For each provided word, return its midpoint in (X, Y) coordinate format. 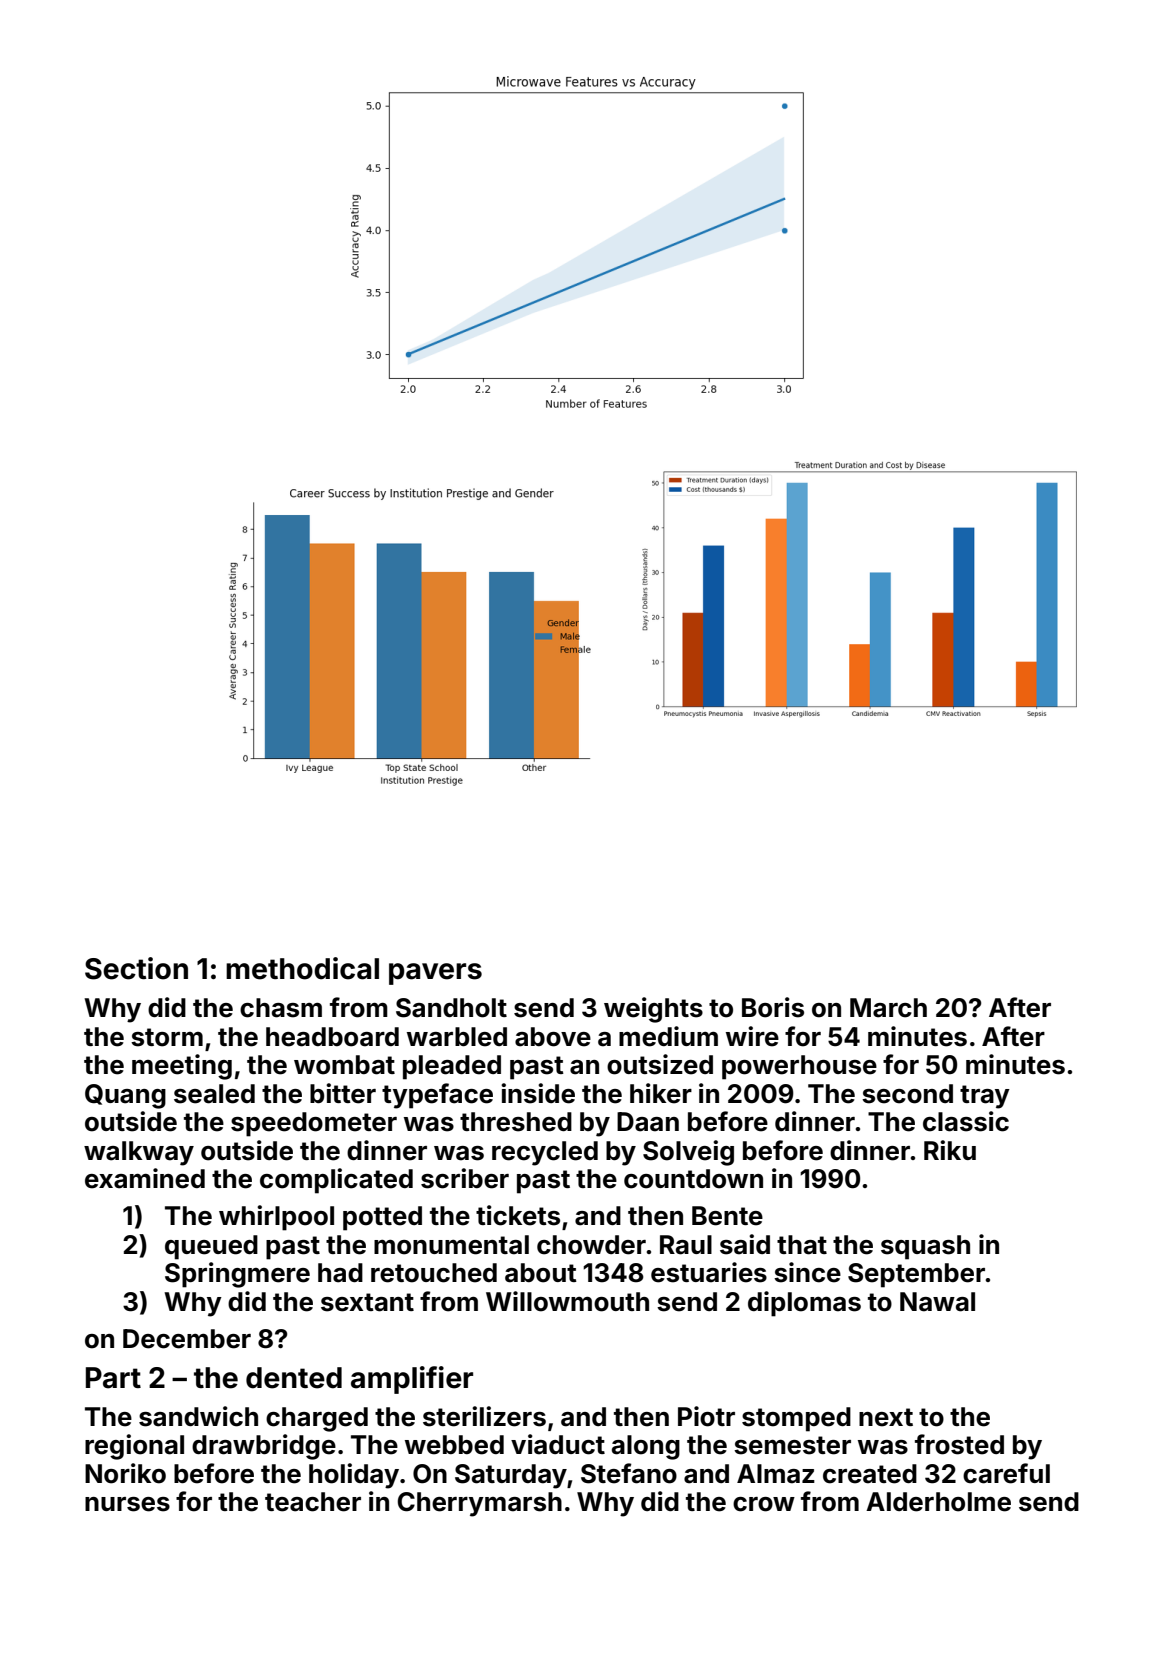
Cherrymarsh (480, 1504)
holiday (354, 1476)
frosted (959, 1444)
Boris (773, 1007)
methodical (302, 968)
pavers (435, 974)
